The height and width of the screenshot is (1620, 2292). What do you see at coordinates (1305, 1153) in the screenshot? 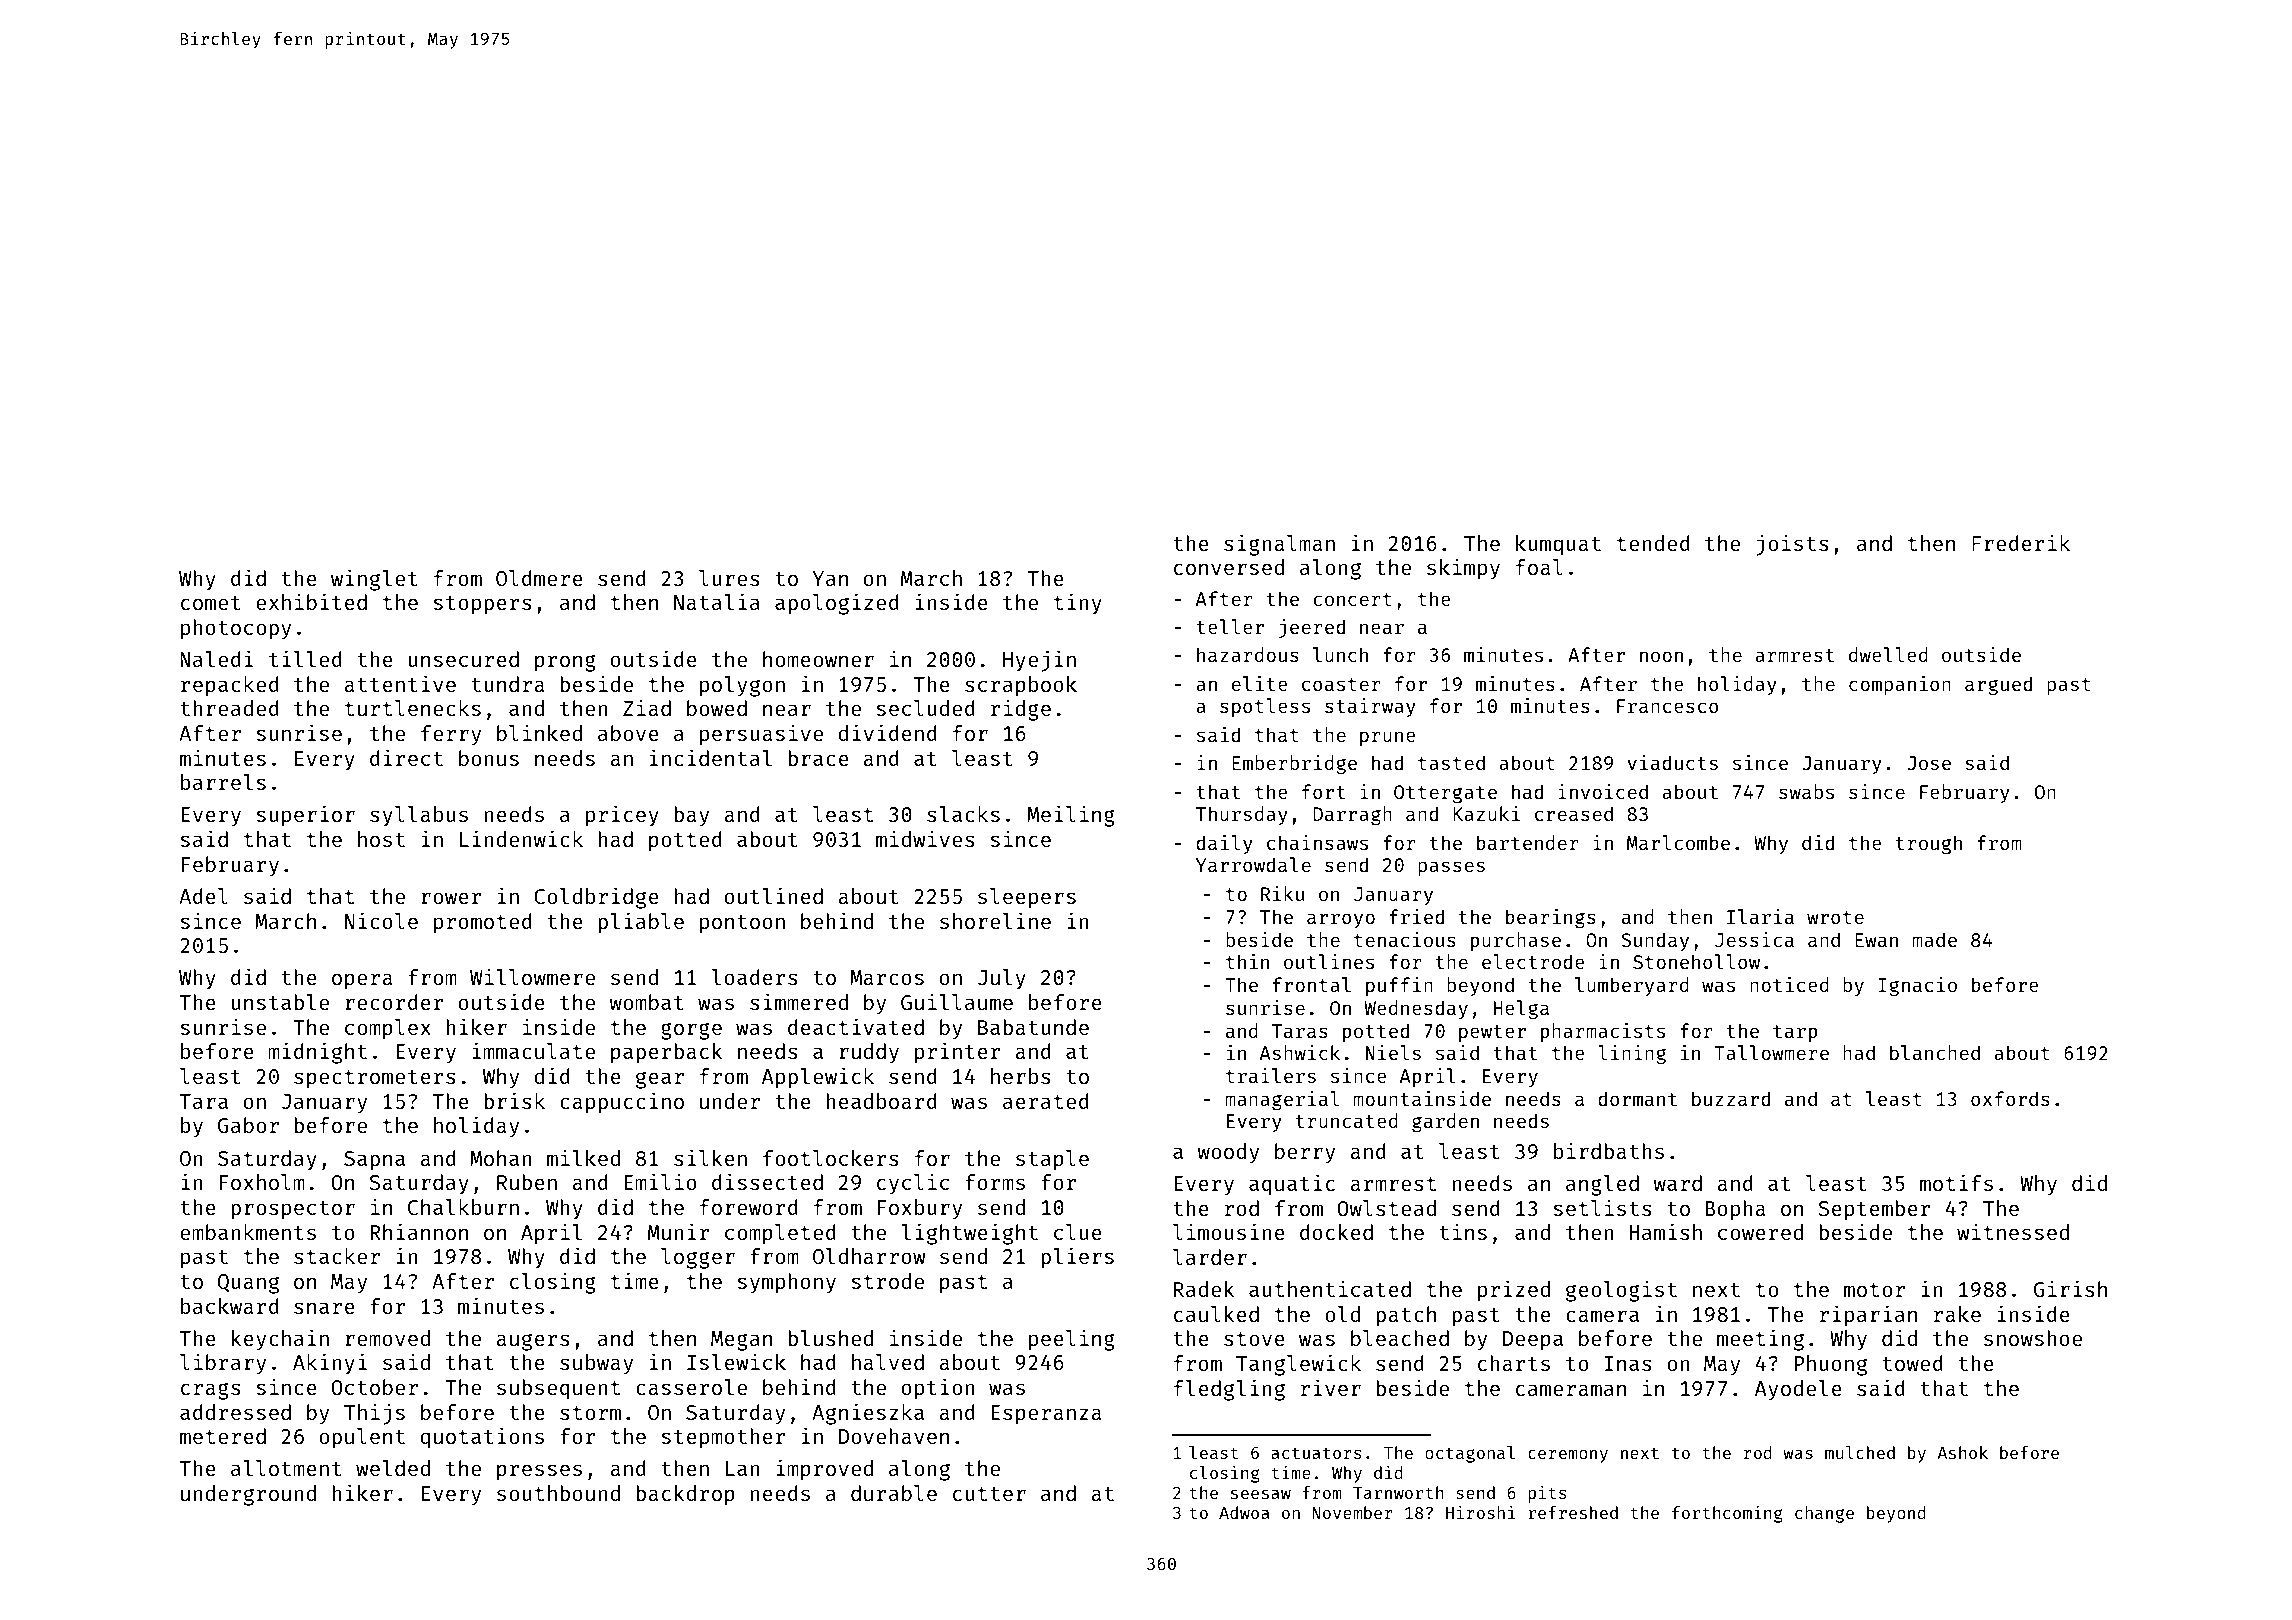
I see `berry` at bounding box center [1305, 1153].
